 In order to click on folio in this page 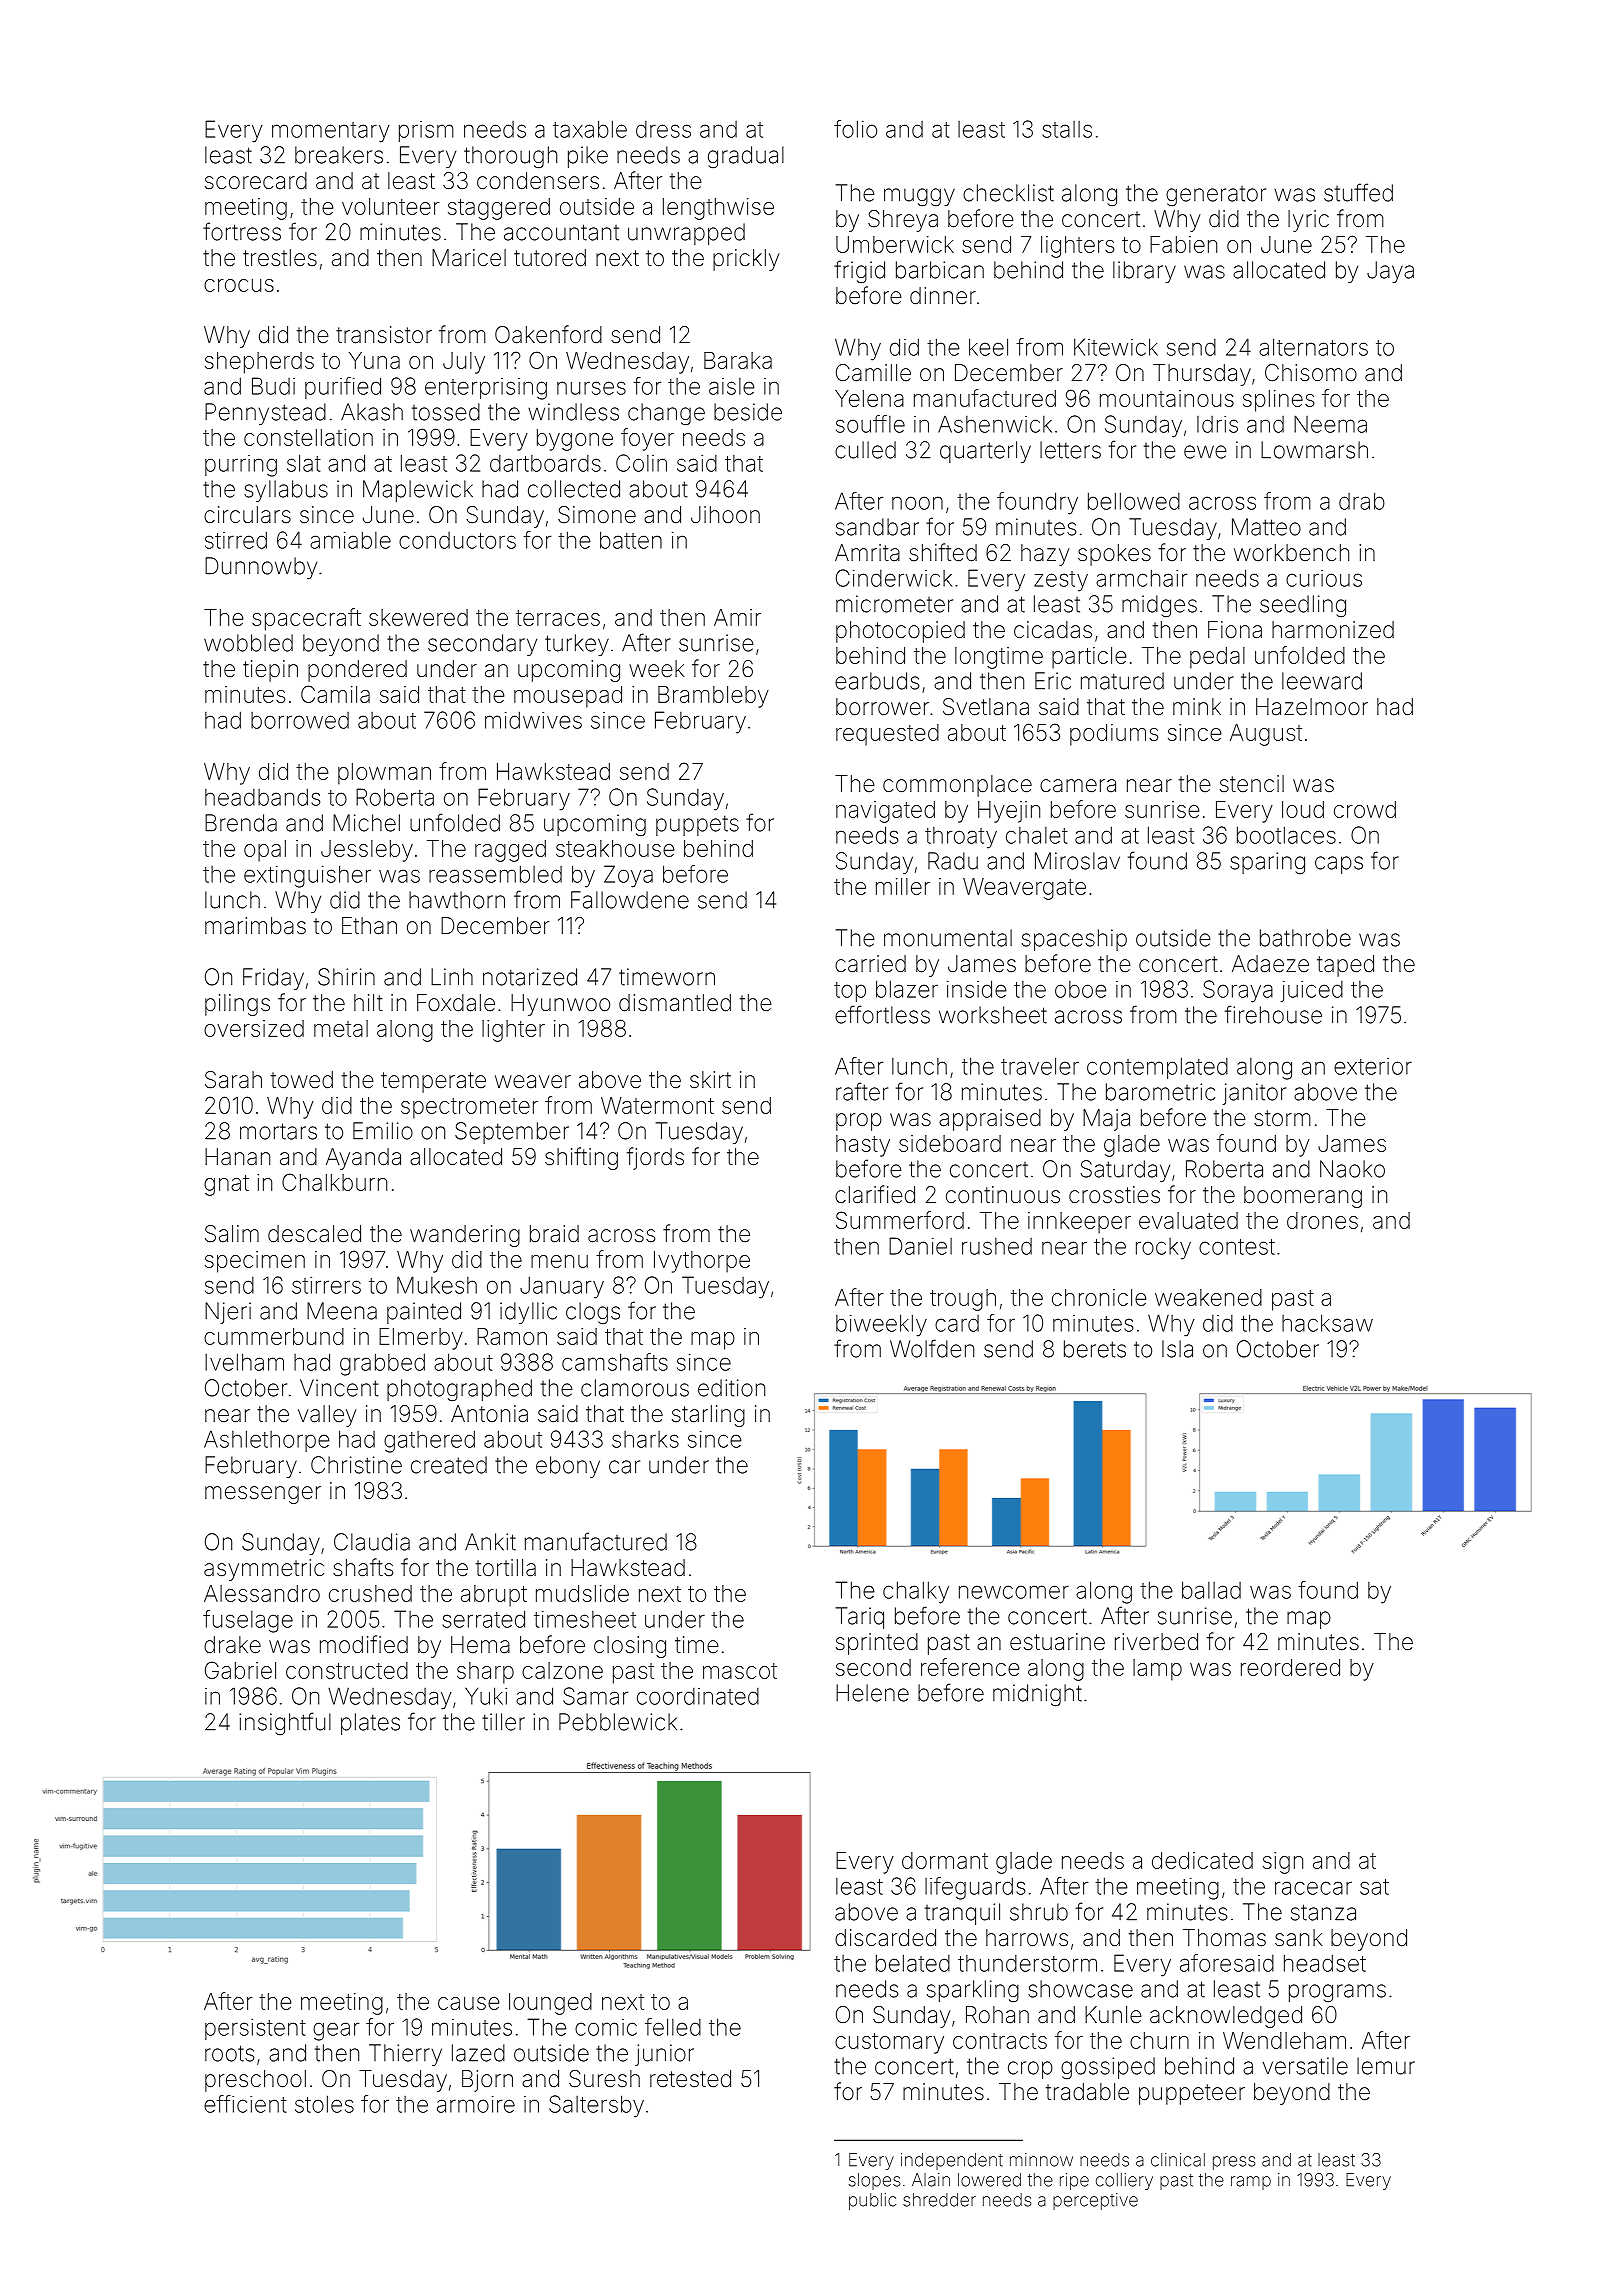, I will do `click(855, 129)`.
